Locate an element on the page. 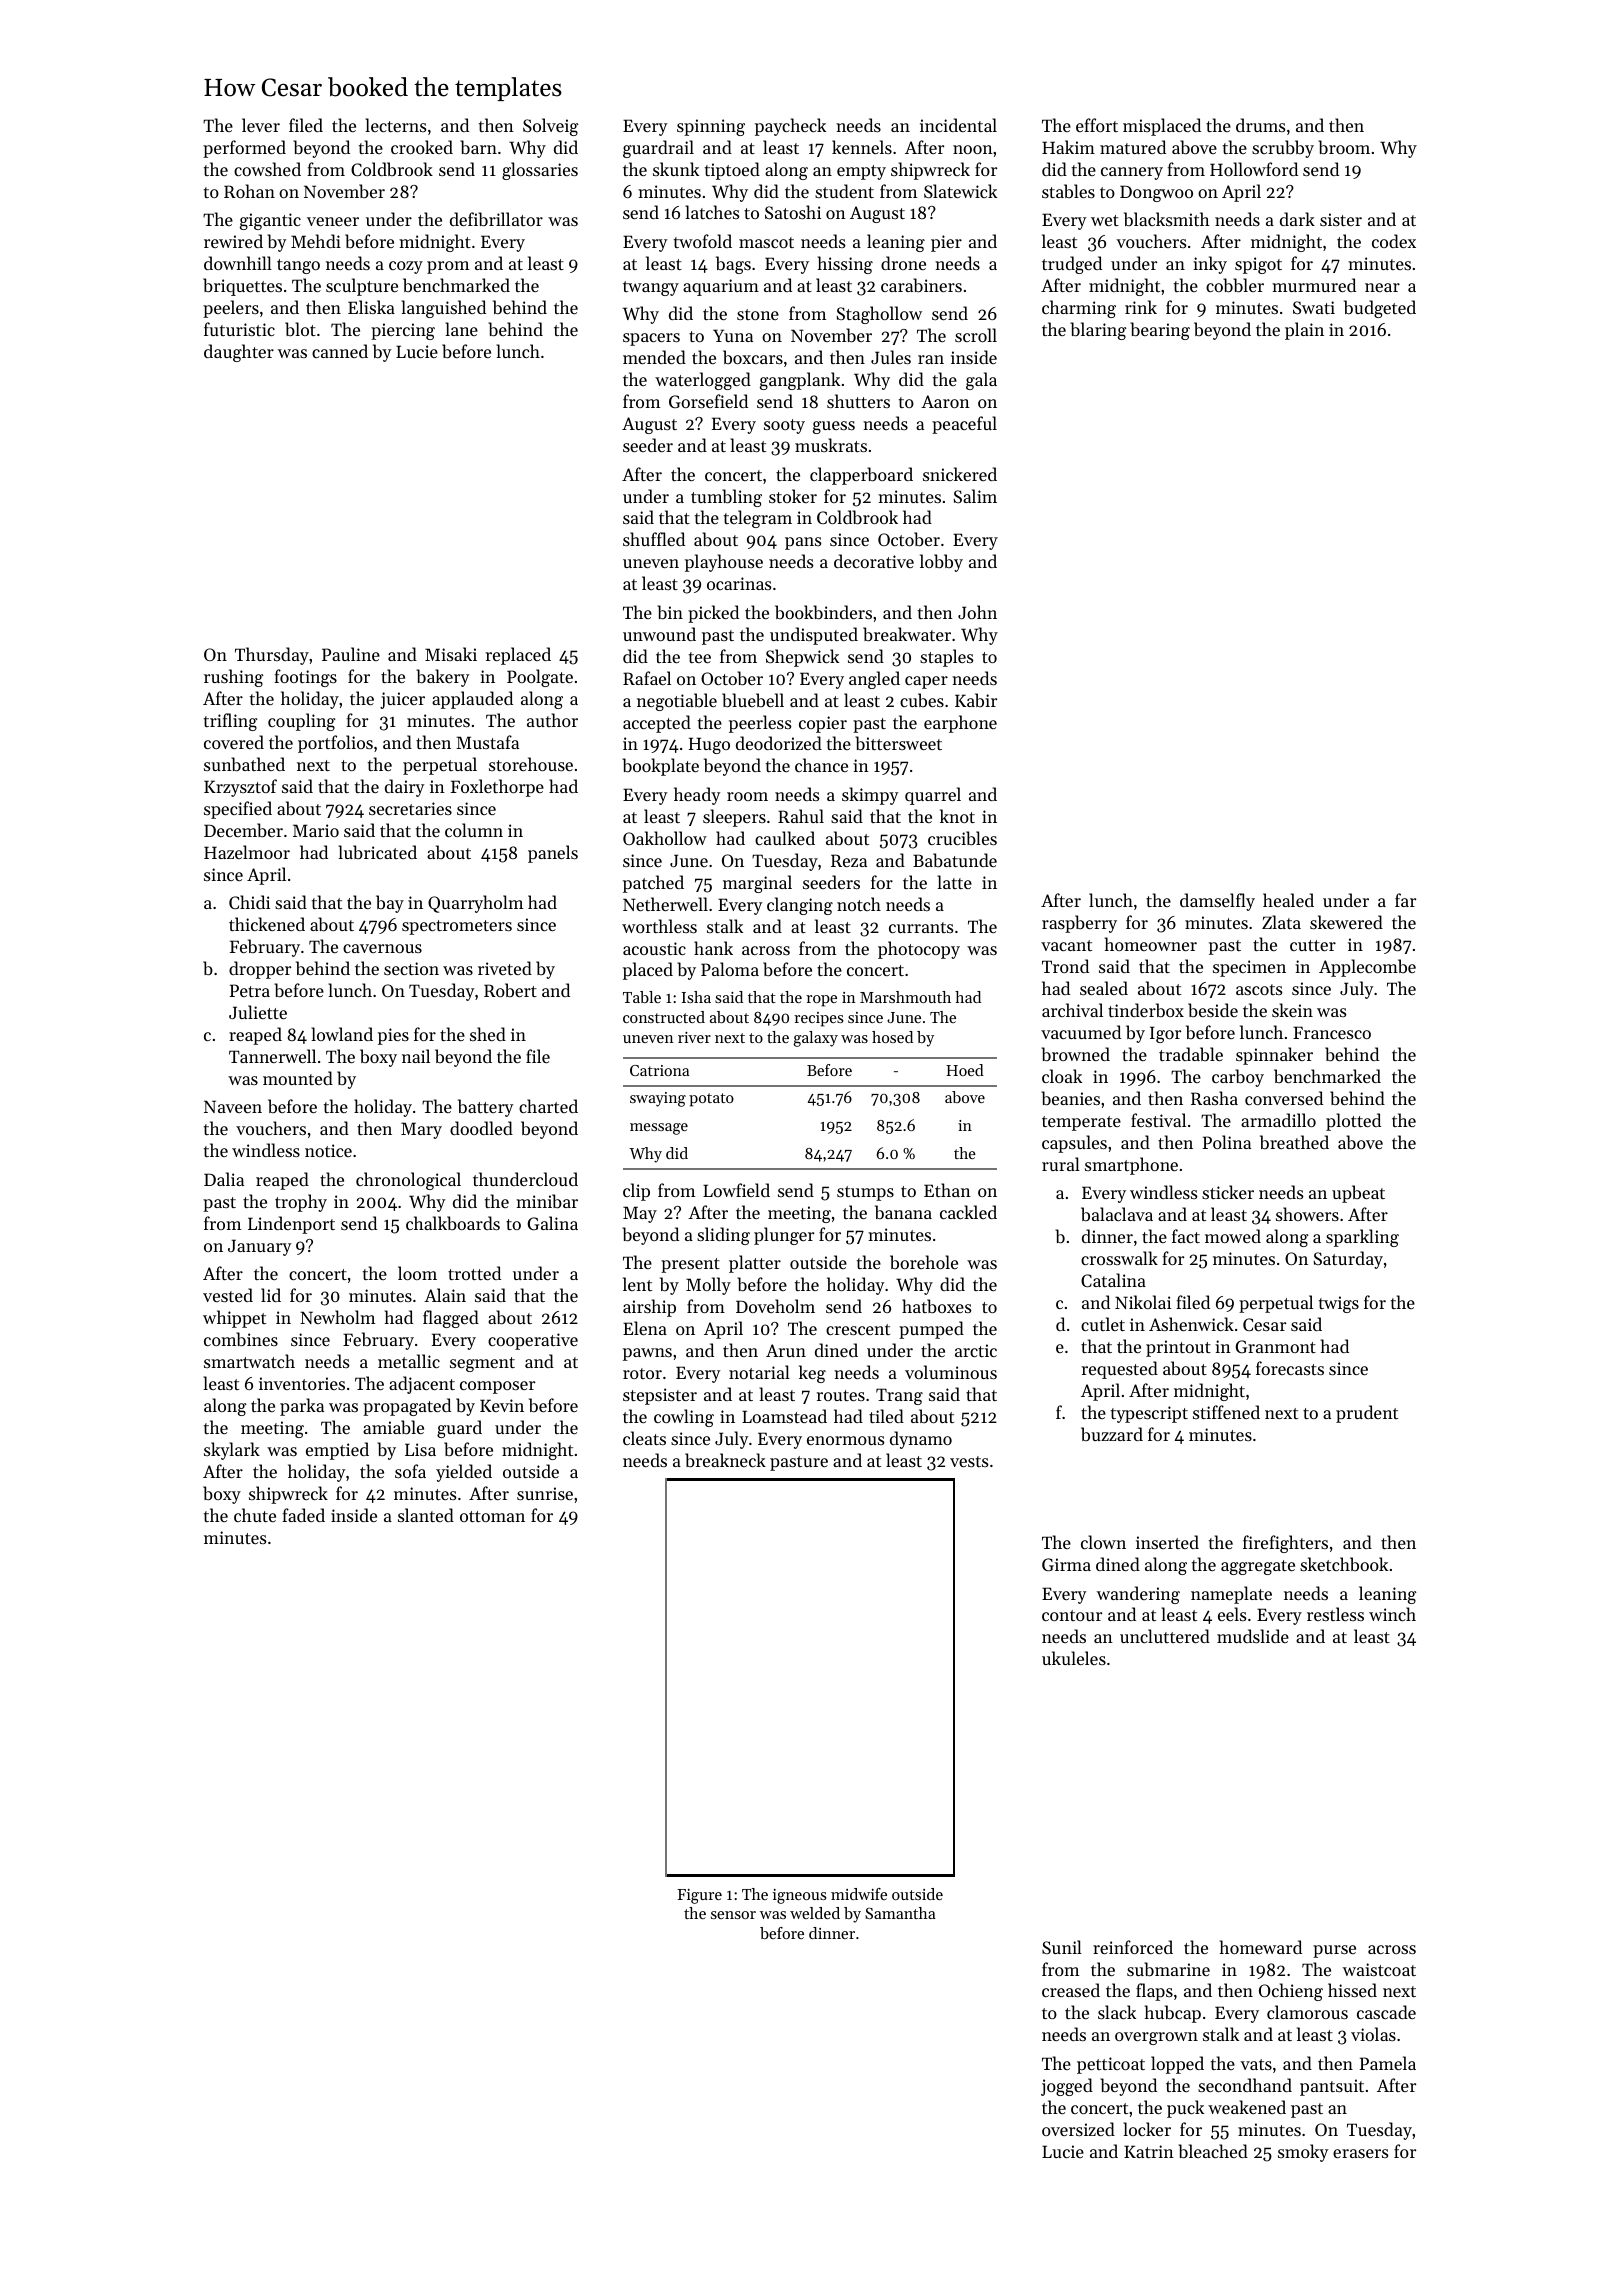  breathed is located at coordinates (1294, 1142).
